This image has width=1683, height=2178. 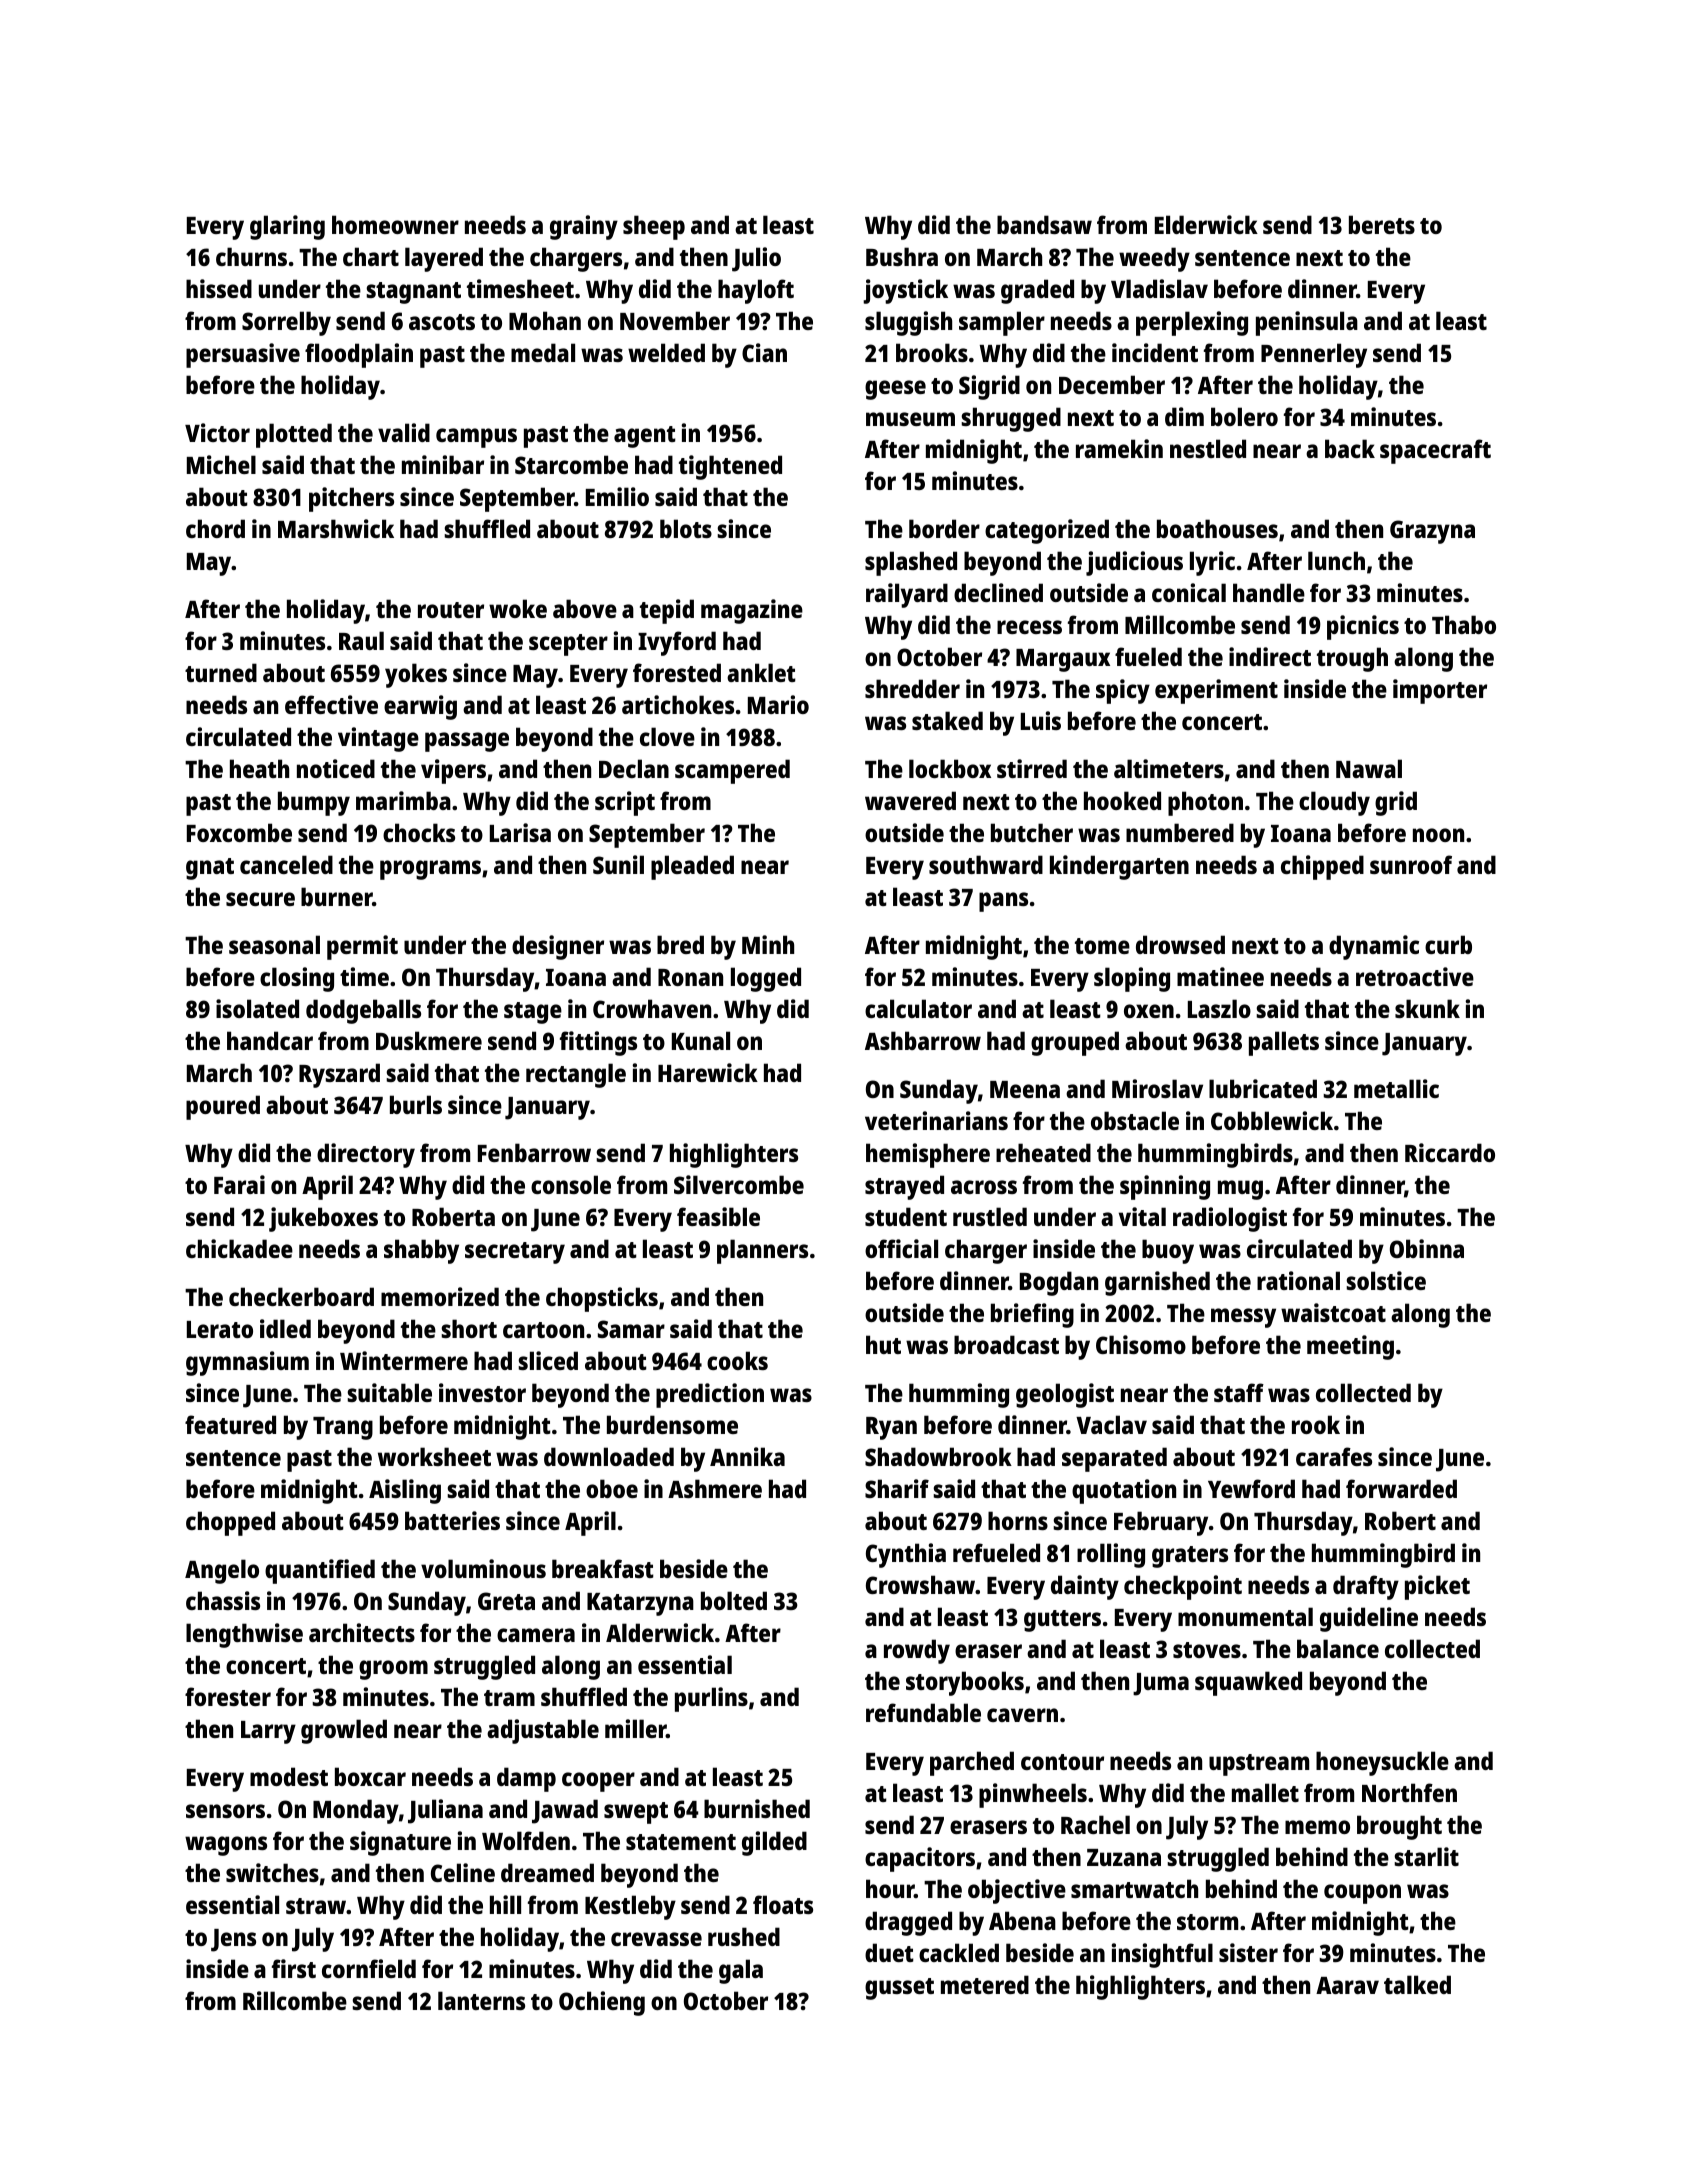 I want to click on Elderwick, so click(x=1206, y=224).
